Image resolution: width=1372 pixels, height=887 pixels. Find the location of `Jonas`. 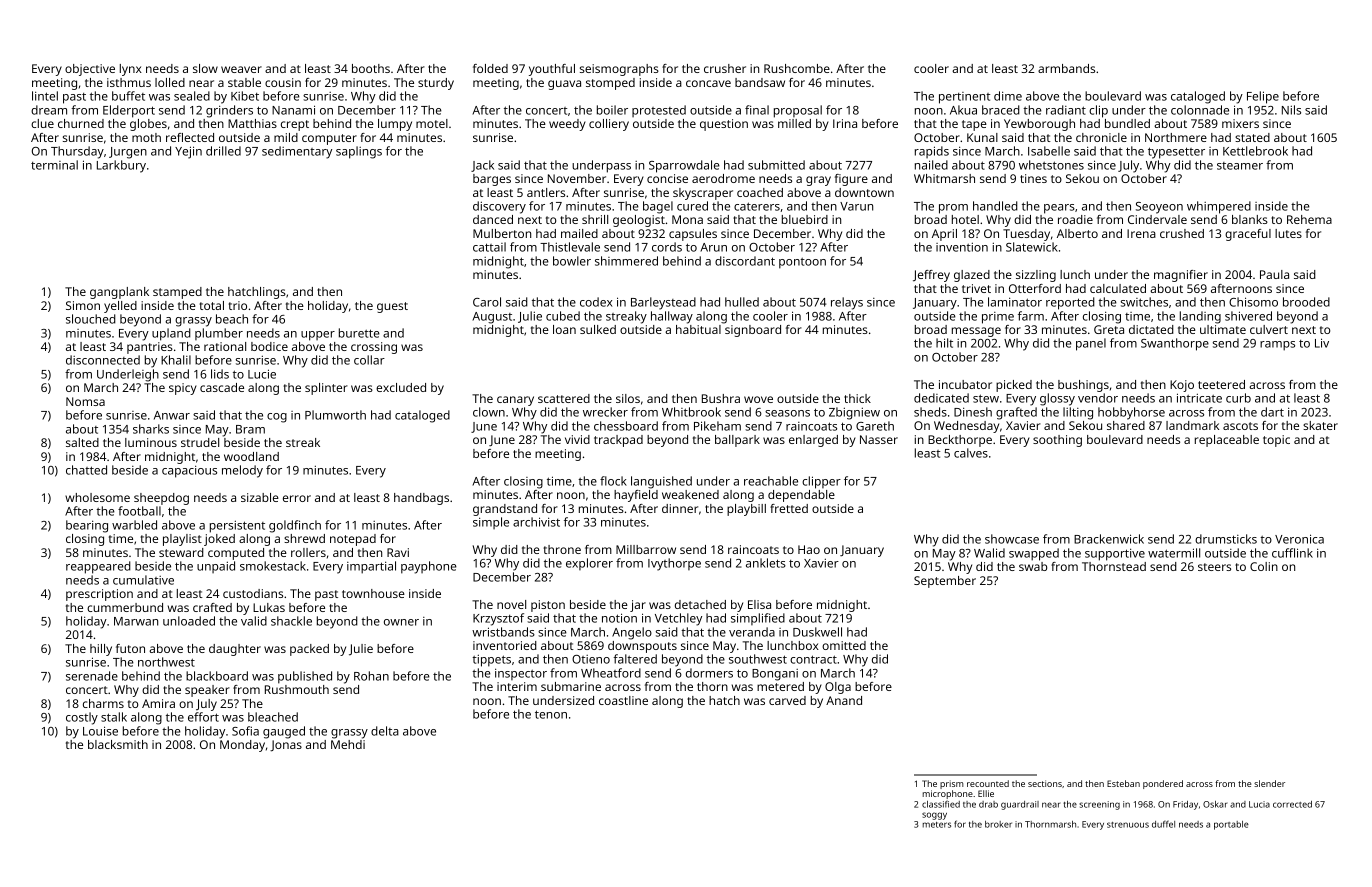

Jonas is located at coordinates (286, 746).
